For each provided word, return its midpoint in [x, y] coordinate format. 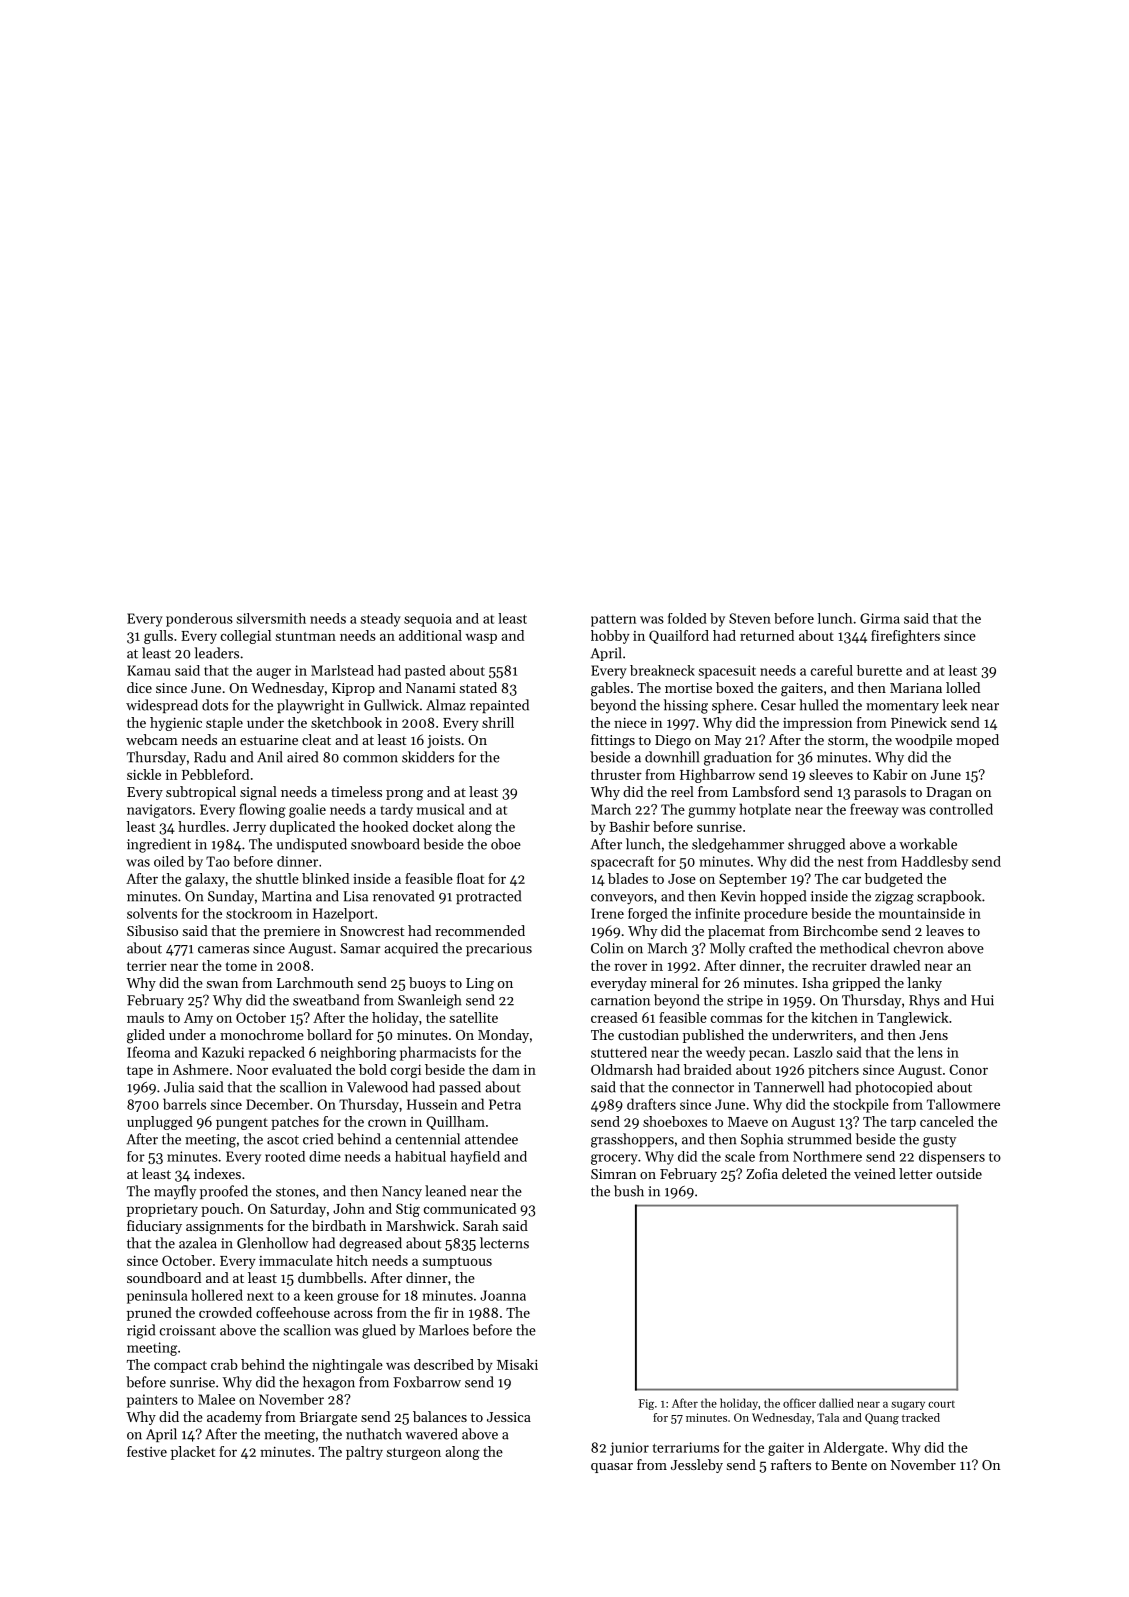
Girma [880, 618]
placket [193, 1453]
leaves [945, 930]
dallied [836, 1403]
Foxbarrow [427, 1382]
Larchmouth [315, 982]
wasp [481, 638]
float [470, 878]
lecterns [504, 1243]
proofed [224, 1192]
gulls [158, 637]
